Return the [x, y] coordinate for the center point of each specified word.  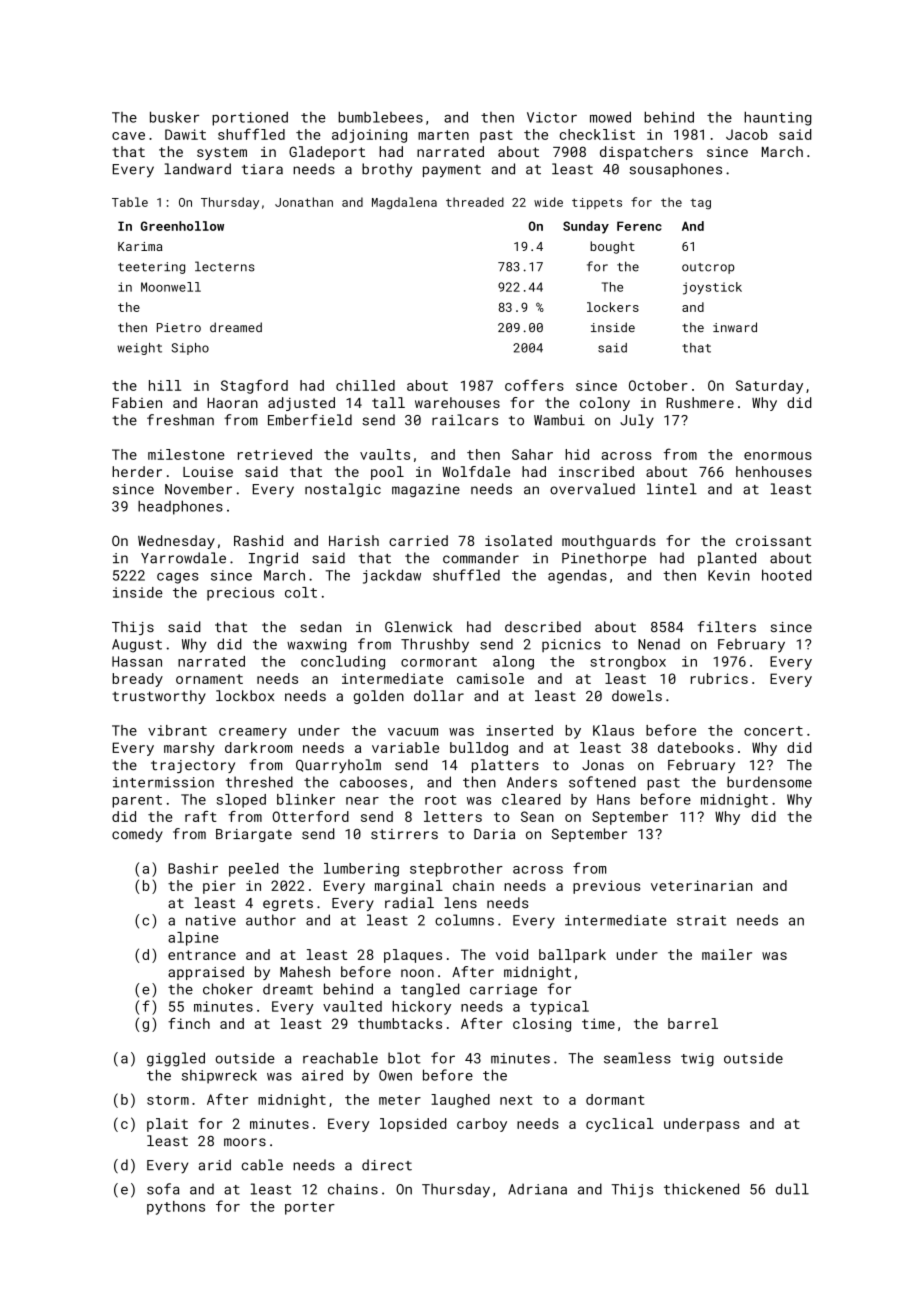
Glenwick [418, 626]
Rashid [258, 540]
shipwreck [219, 1076]
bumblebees [380, 117]
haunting [778, 118]
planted [727, 559]
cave [128, 136]
